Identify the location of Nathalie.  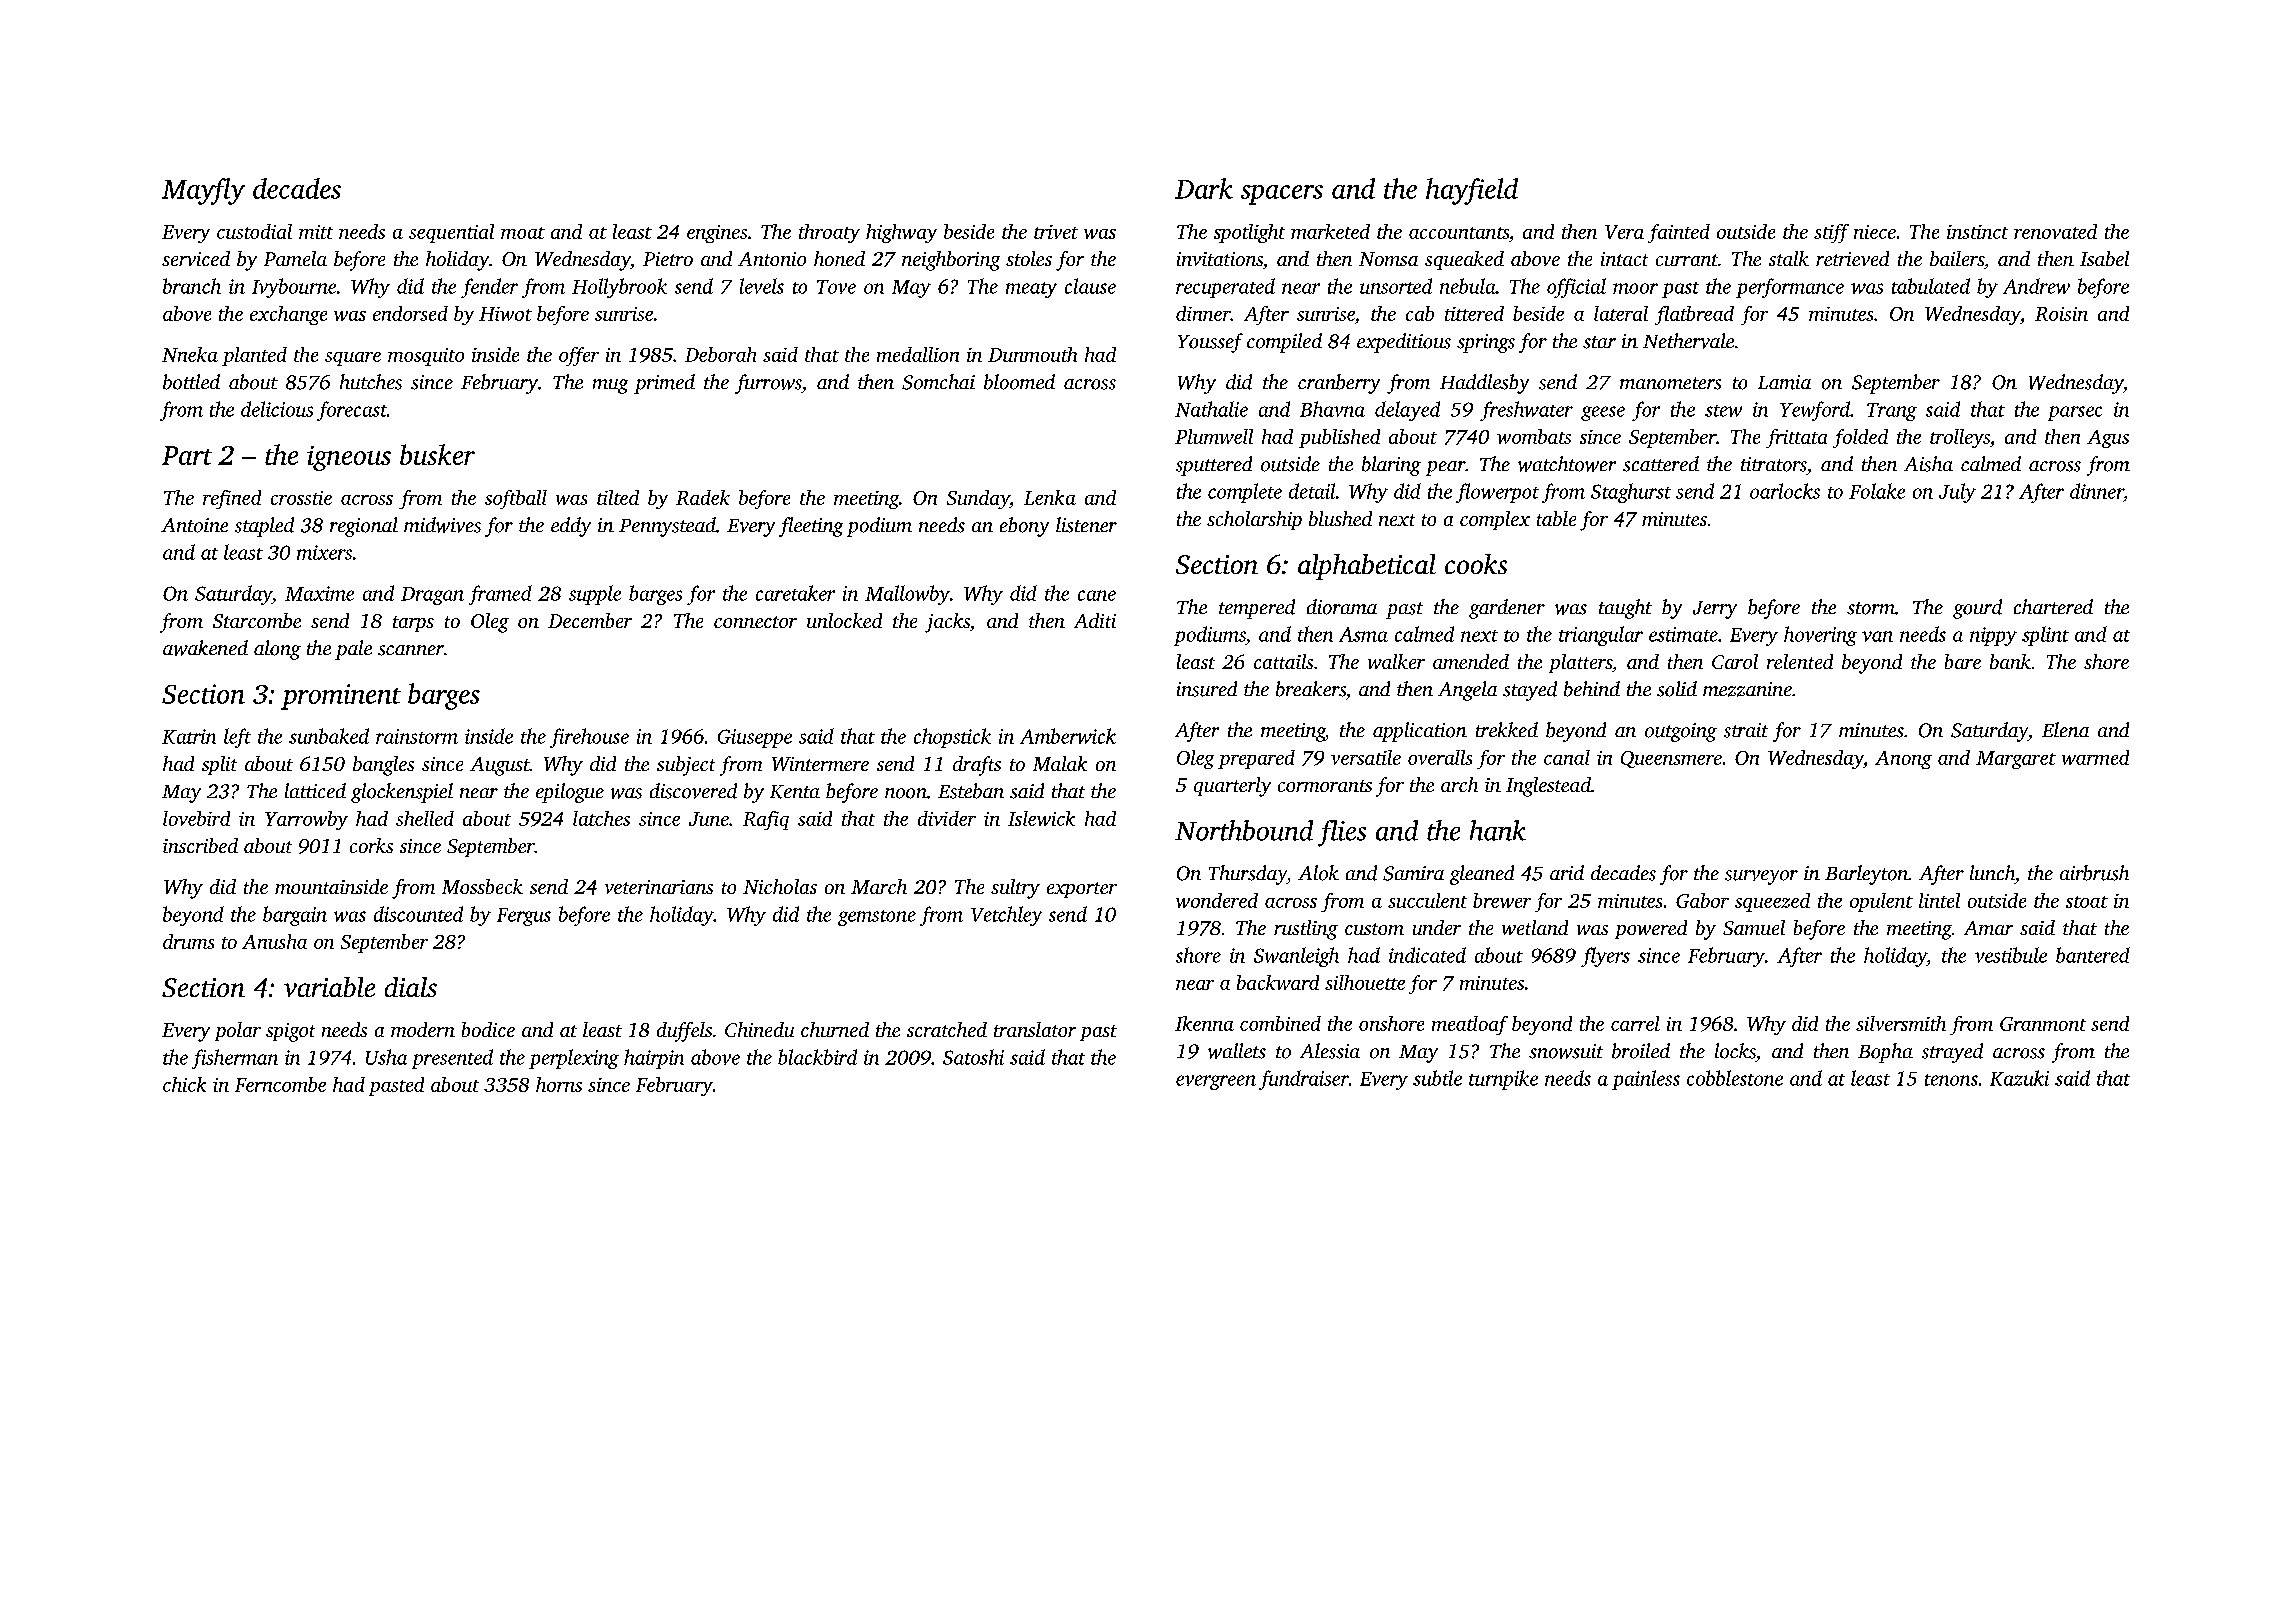
(1211, 409).
